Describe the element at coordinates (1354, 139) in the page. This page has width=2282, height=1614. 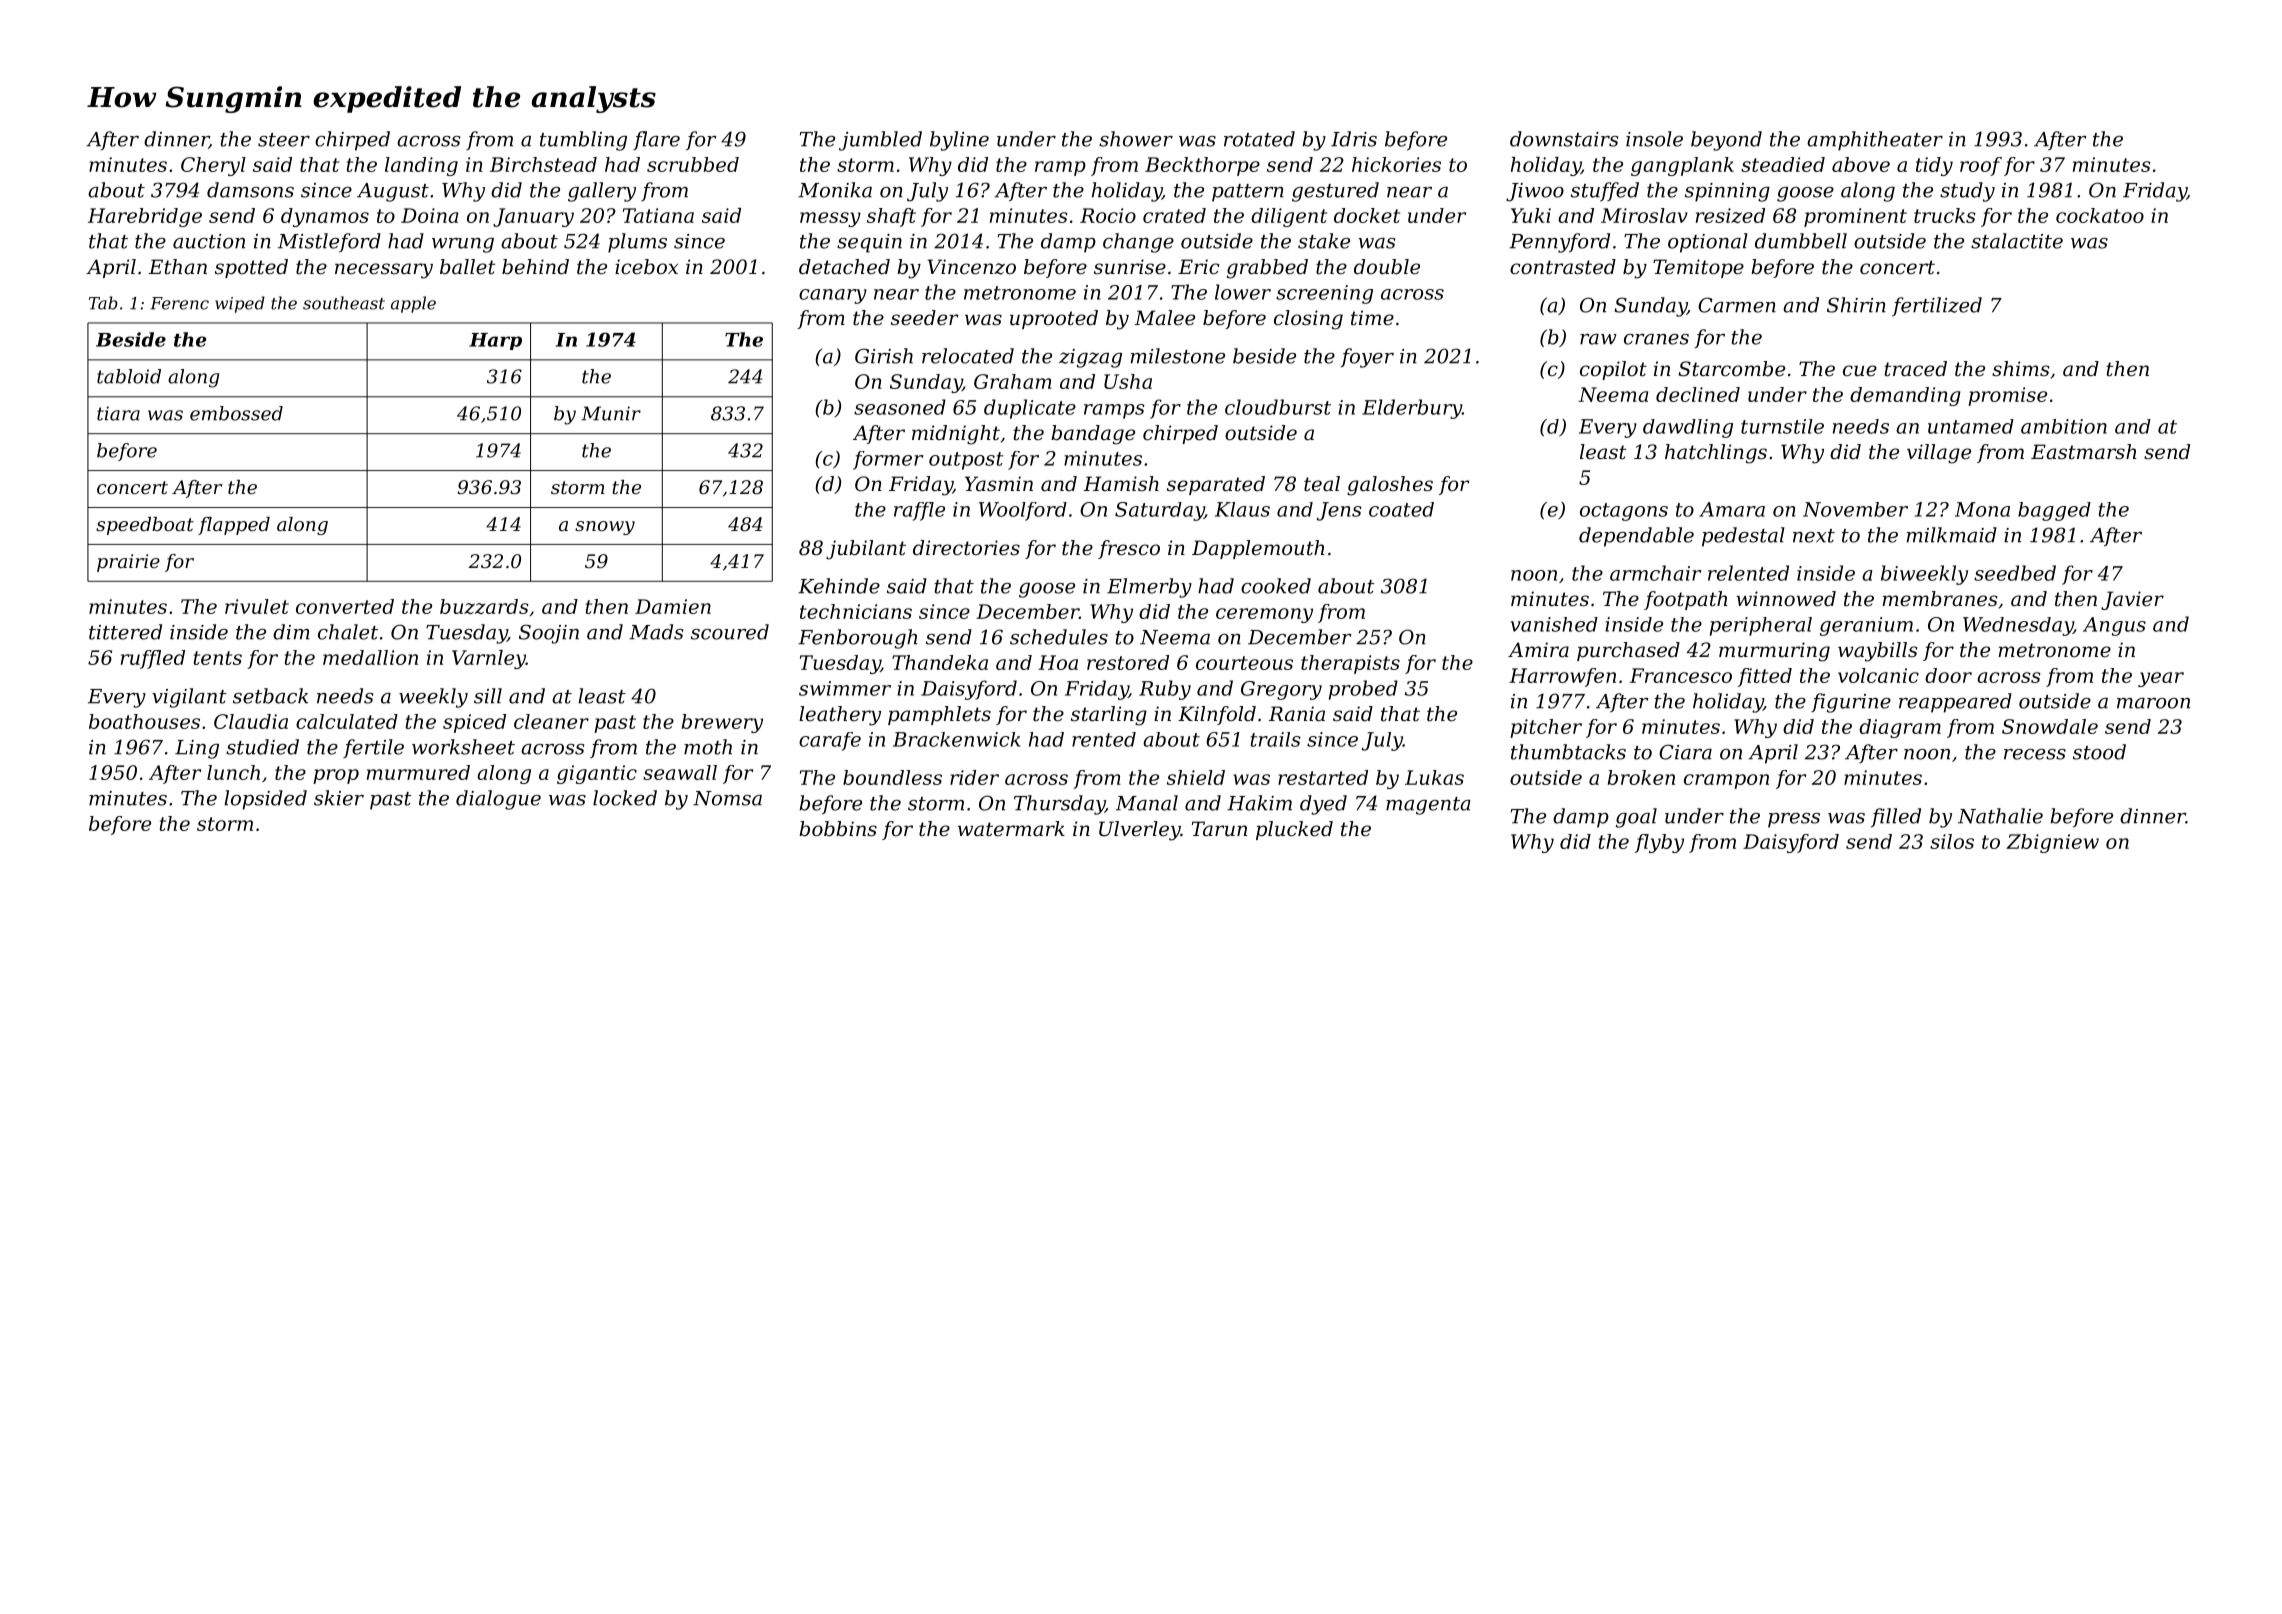
I see `Idris` at that location.
